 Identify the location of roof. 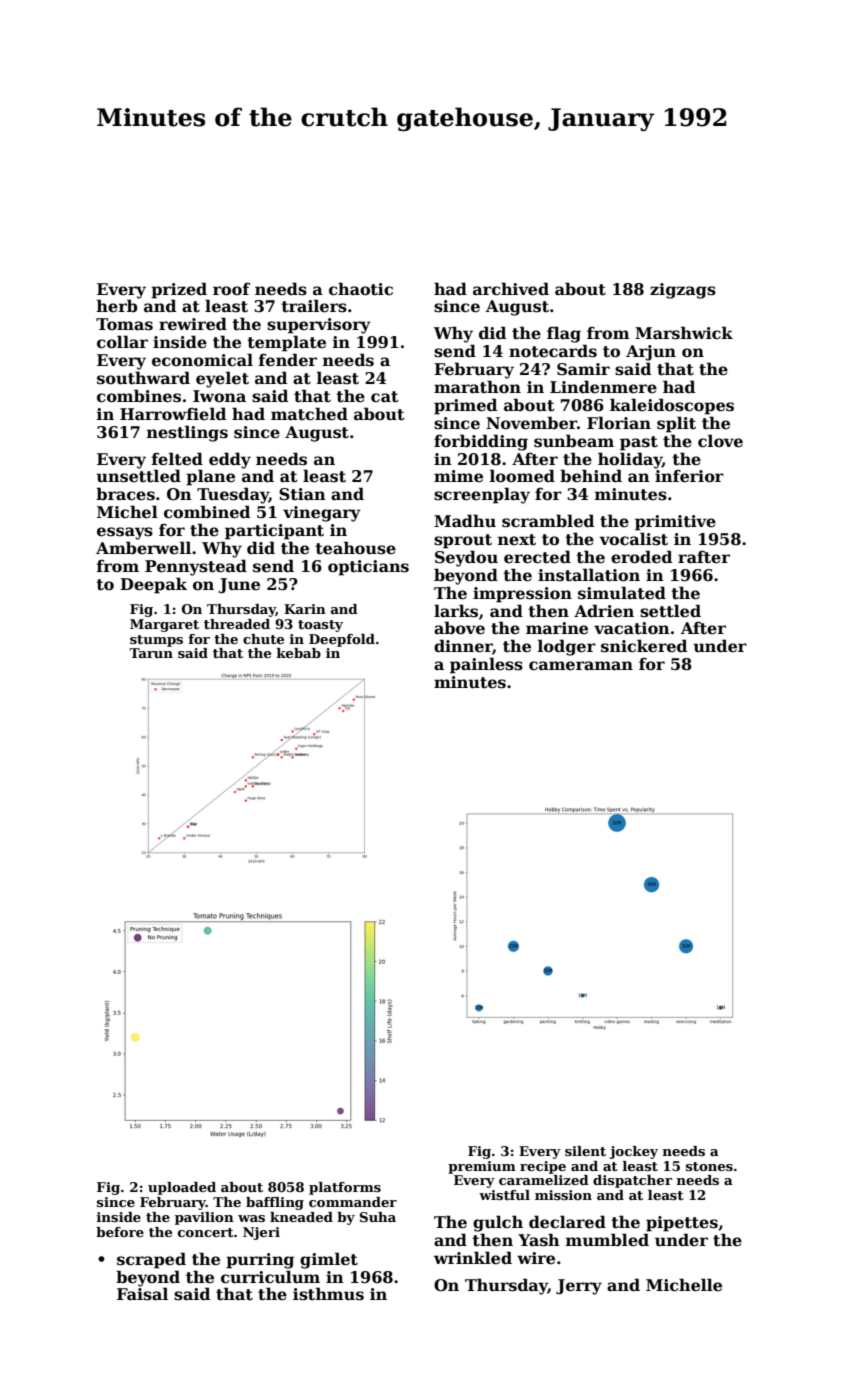
(231, 289).
